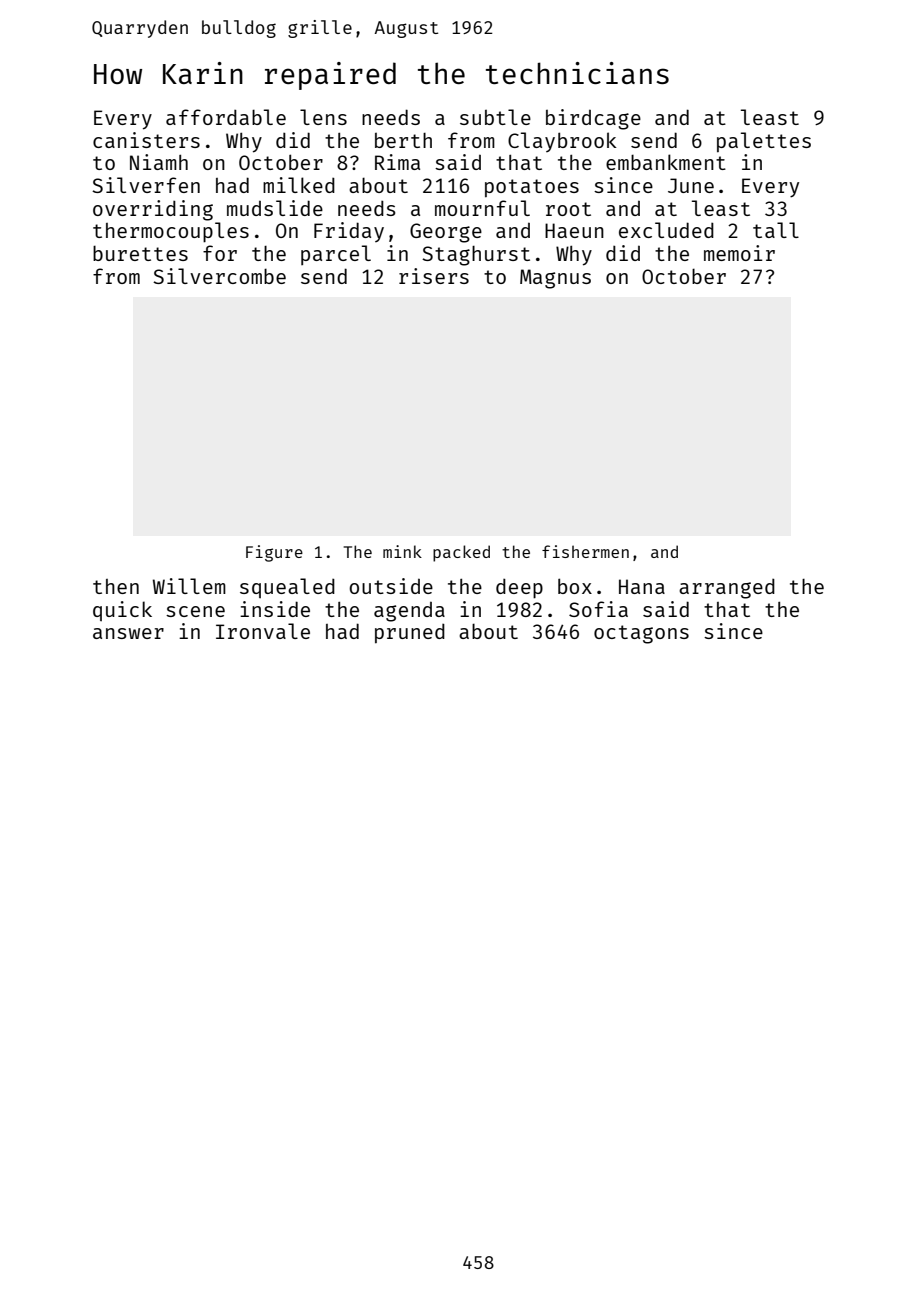 The image size is (924, 1311). Describe the element at coordinates (434, 276) in the screenshot. I see `risers` at that location.
